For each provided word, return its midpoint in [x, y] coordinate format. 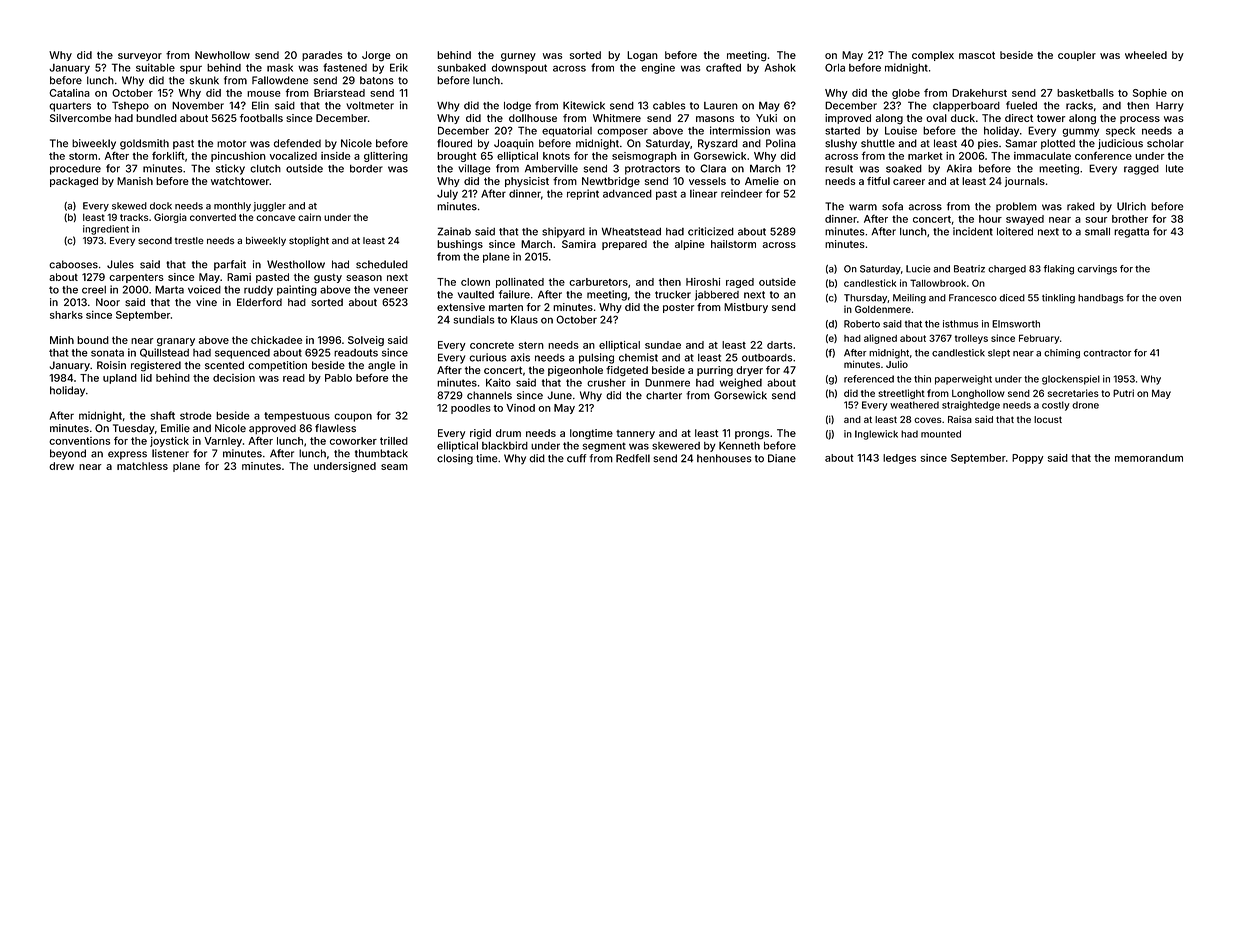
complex [933, 56]
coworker [353, 441]
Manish [135, 181]
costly [1056, 406]
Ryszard [718, 144]
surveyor [140, 57]
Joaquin [514, 144]
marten [506, 307]
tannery [635, 434]
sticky [230, 169]
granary [176, 342]
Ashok [780, 67]
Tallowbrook [938, 283]
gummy [1080, 132]
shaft [162, 415]
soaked [904, 168]
